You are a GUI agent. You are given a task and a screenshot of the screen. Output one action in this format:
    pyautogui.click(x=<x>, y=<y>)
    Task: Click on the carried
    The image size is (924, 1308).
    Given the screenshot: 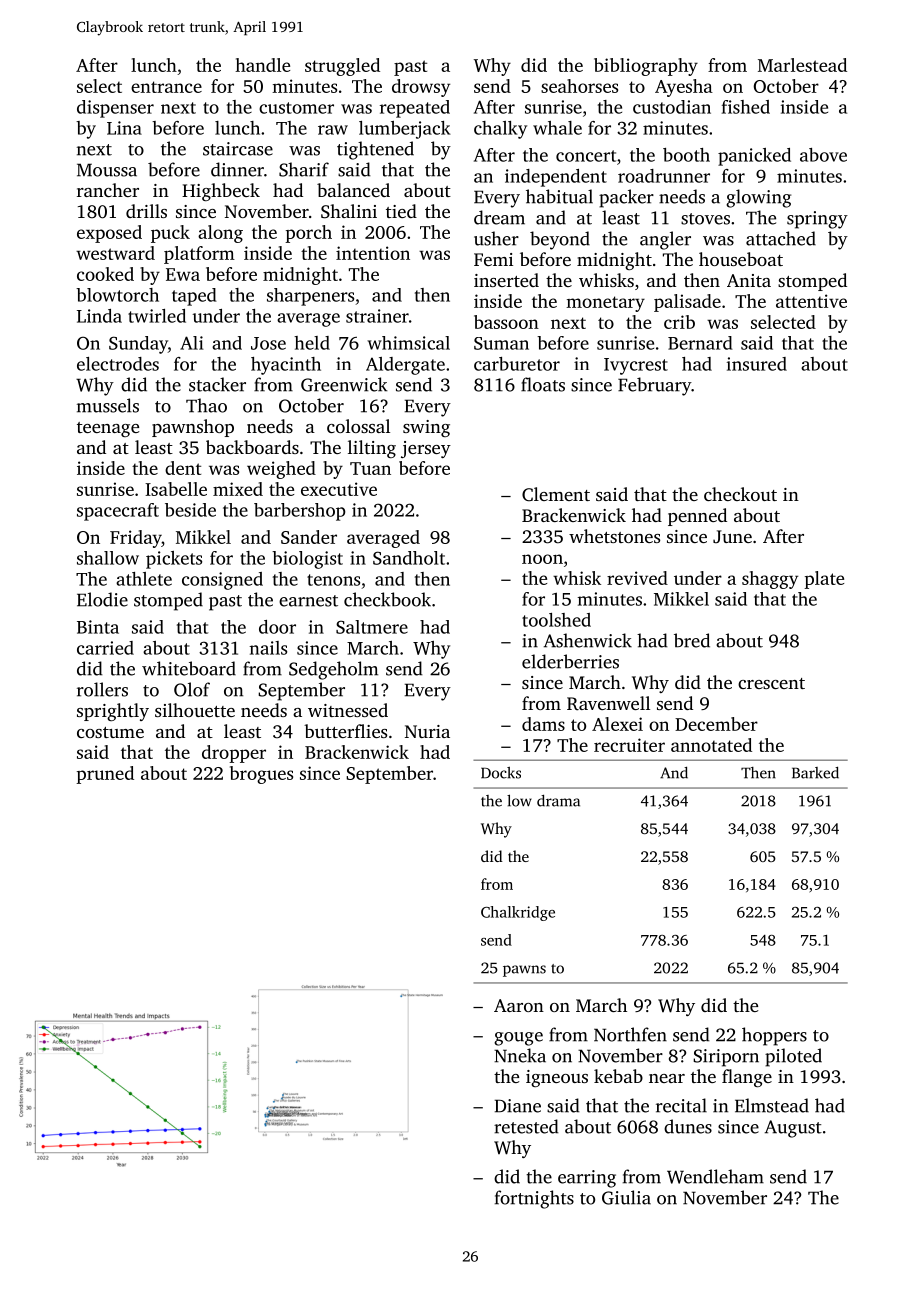 What is the action you would take?
    pyautogui.click(x=105, y=648)
